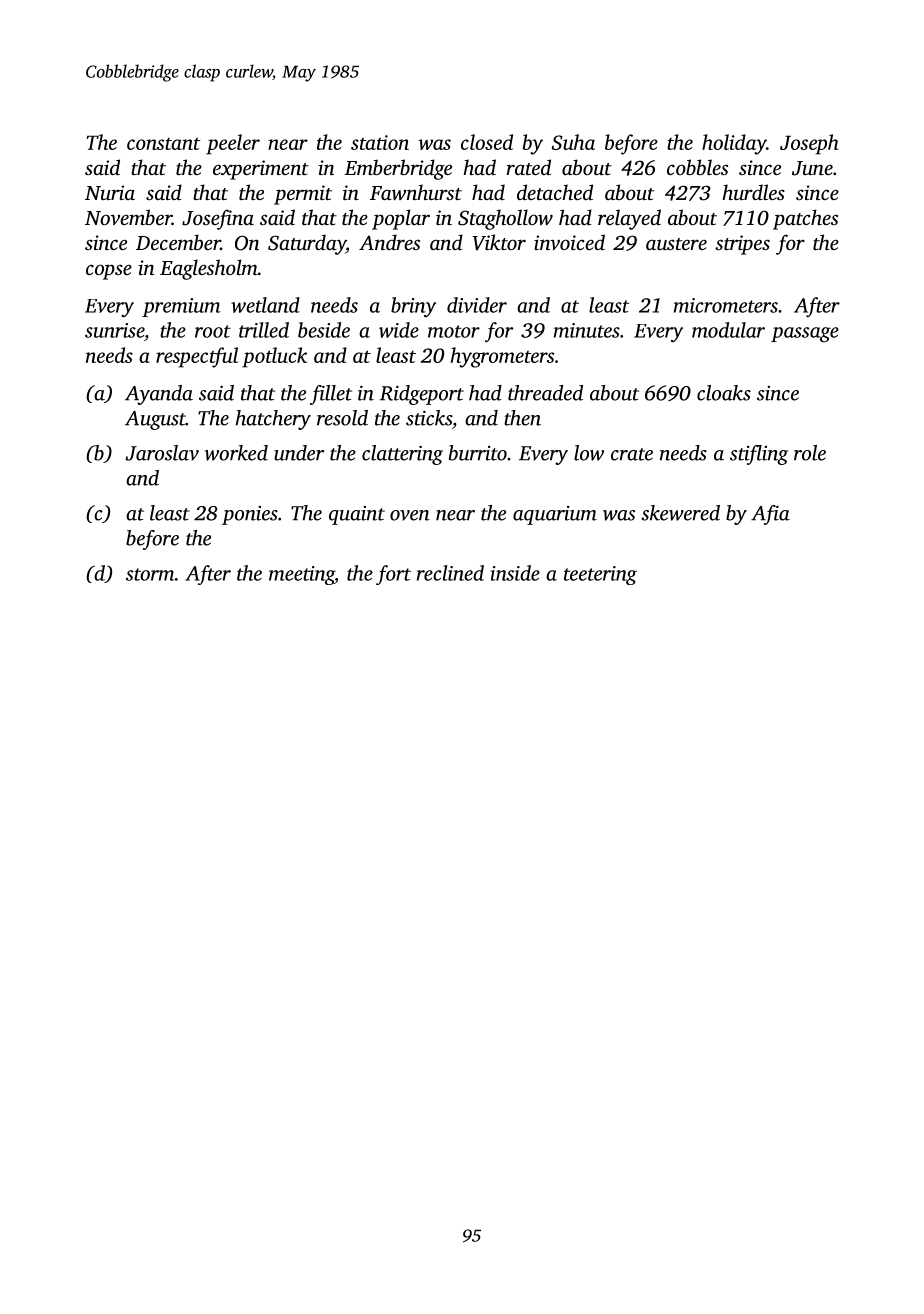 The image size is (924, 1314). I want to click on Suha, so click(573, 142).
